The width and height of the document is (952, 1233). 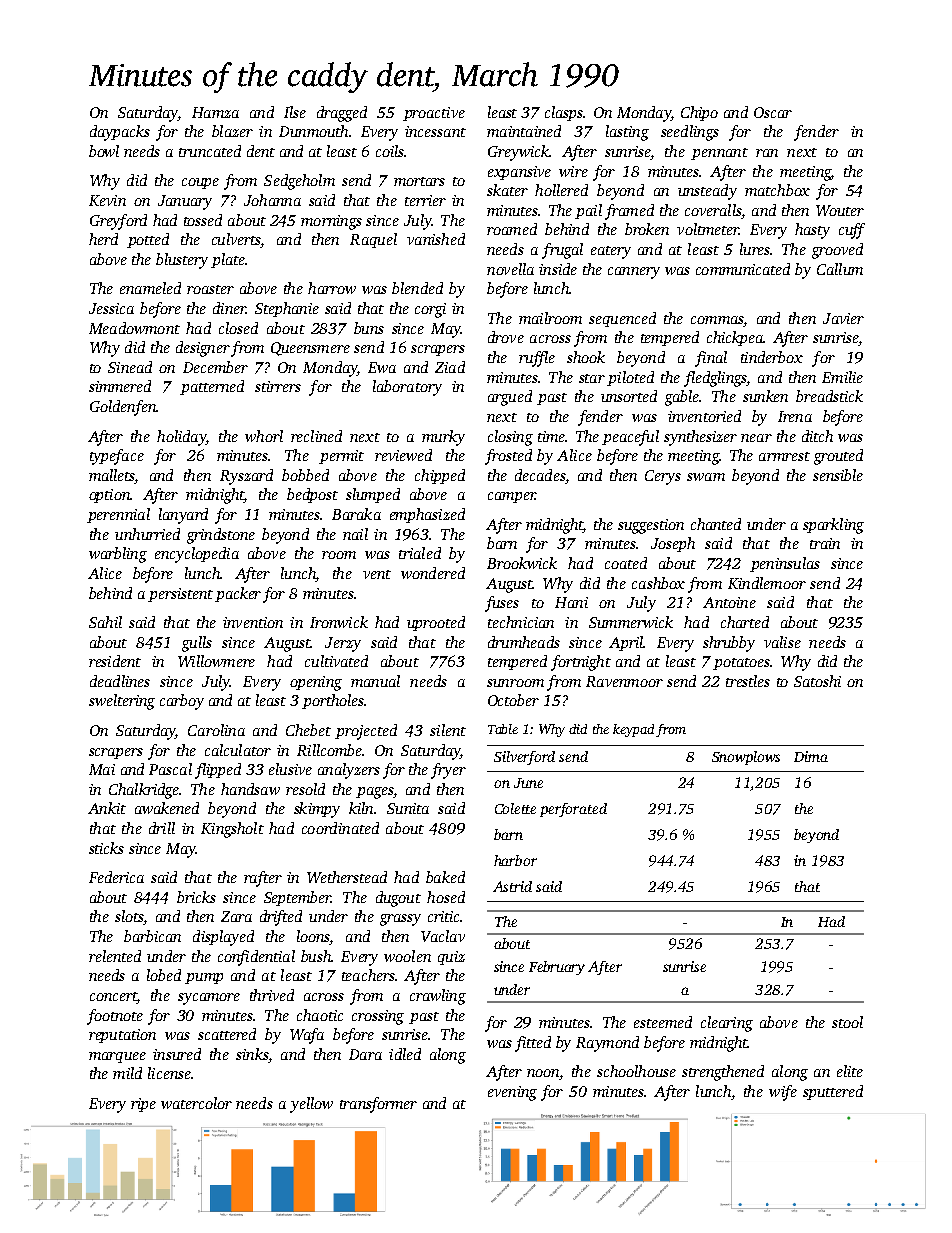 What do you see at coordinates (833, 1092) in the document?
I see `sputtered` at bounding box center [833, 1092].
